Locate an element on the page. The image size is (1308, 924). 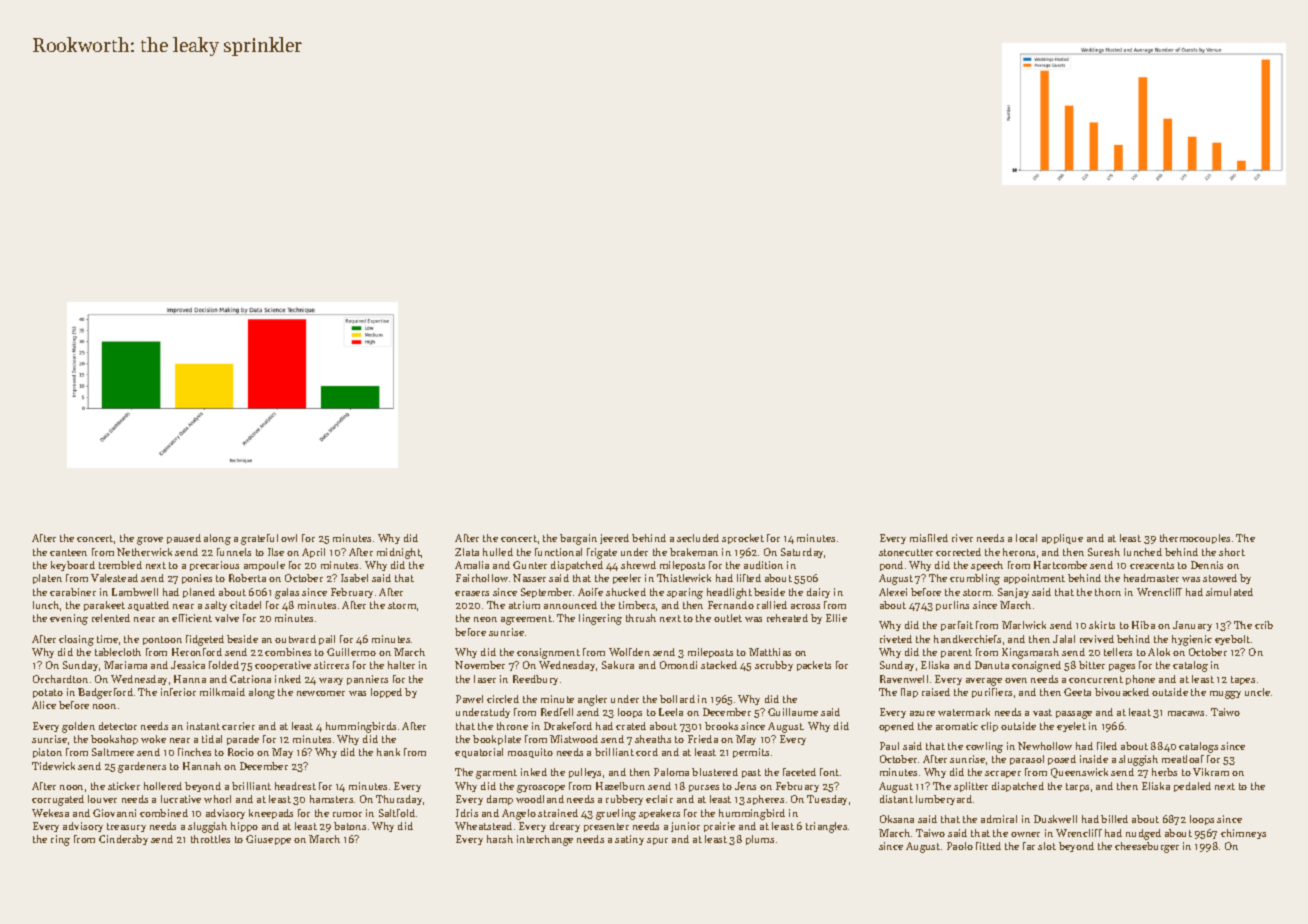
Alice is located at coordinates (44, 705).
